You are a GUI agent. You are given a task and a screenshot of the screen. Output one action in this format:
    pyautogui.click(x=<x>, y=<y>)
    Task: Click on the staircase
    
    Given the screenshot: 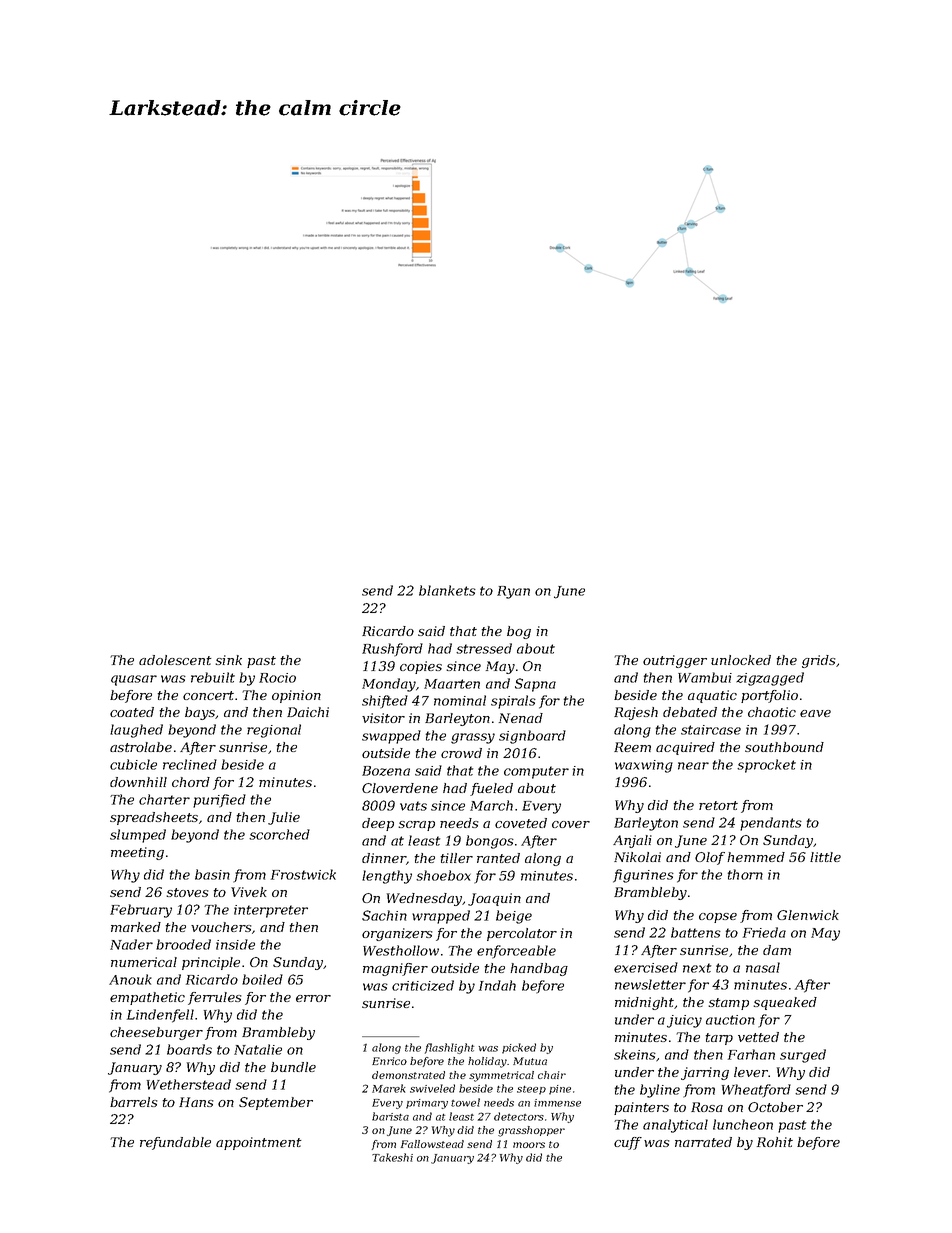 What is the action you would take?
    pyautogui.click(x=711, y=730)
